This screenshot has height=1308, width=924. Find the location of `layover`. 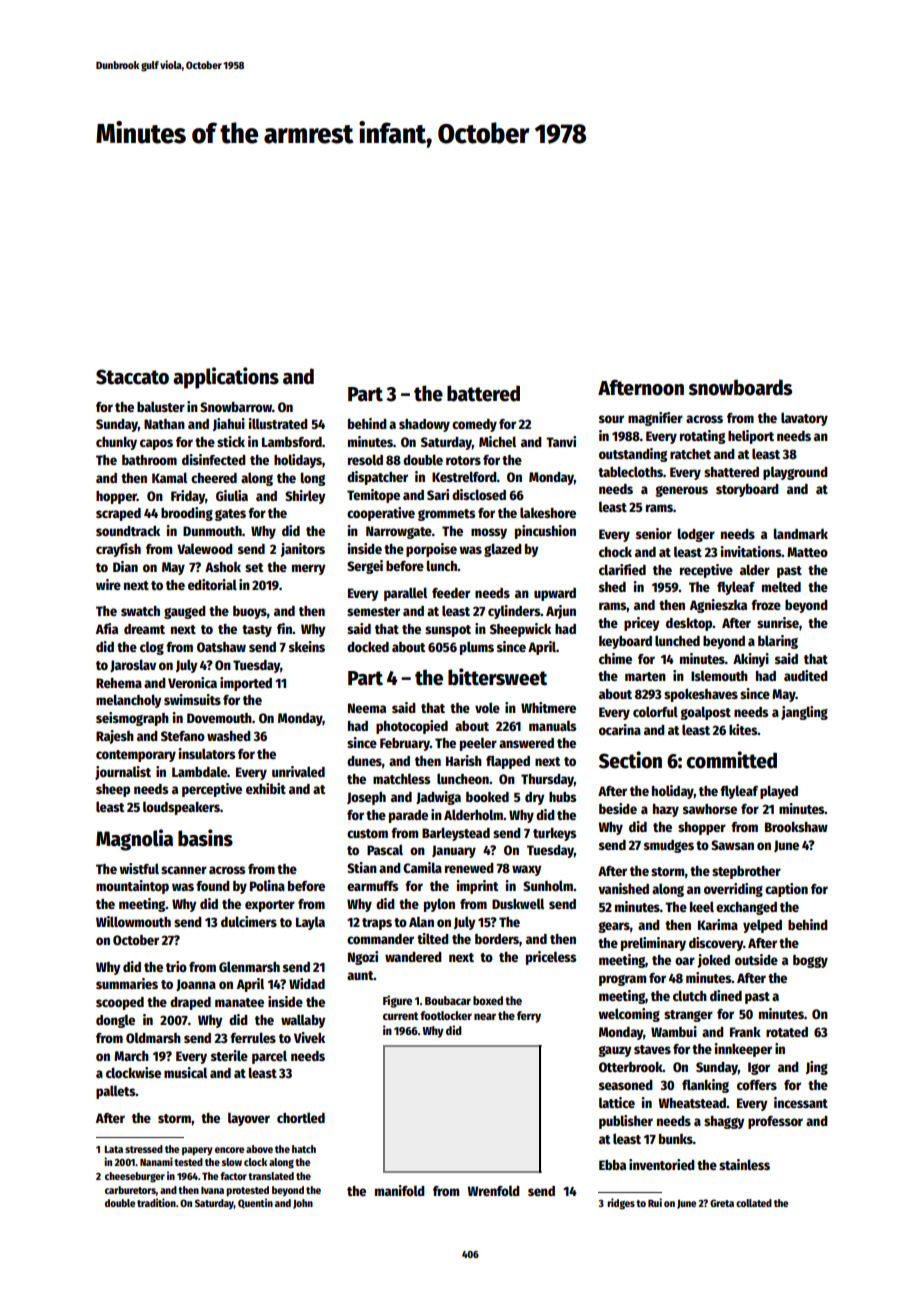

layover is located at coordinates (249, 1119).
